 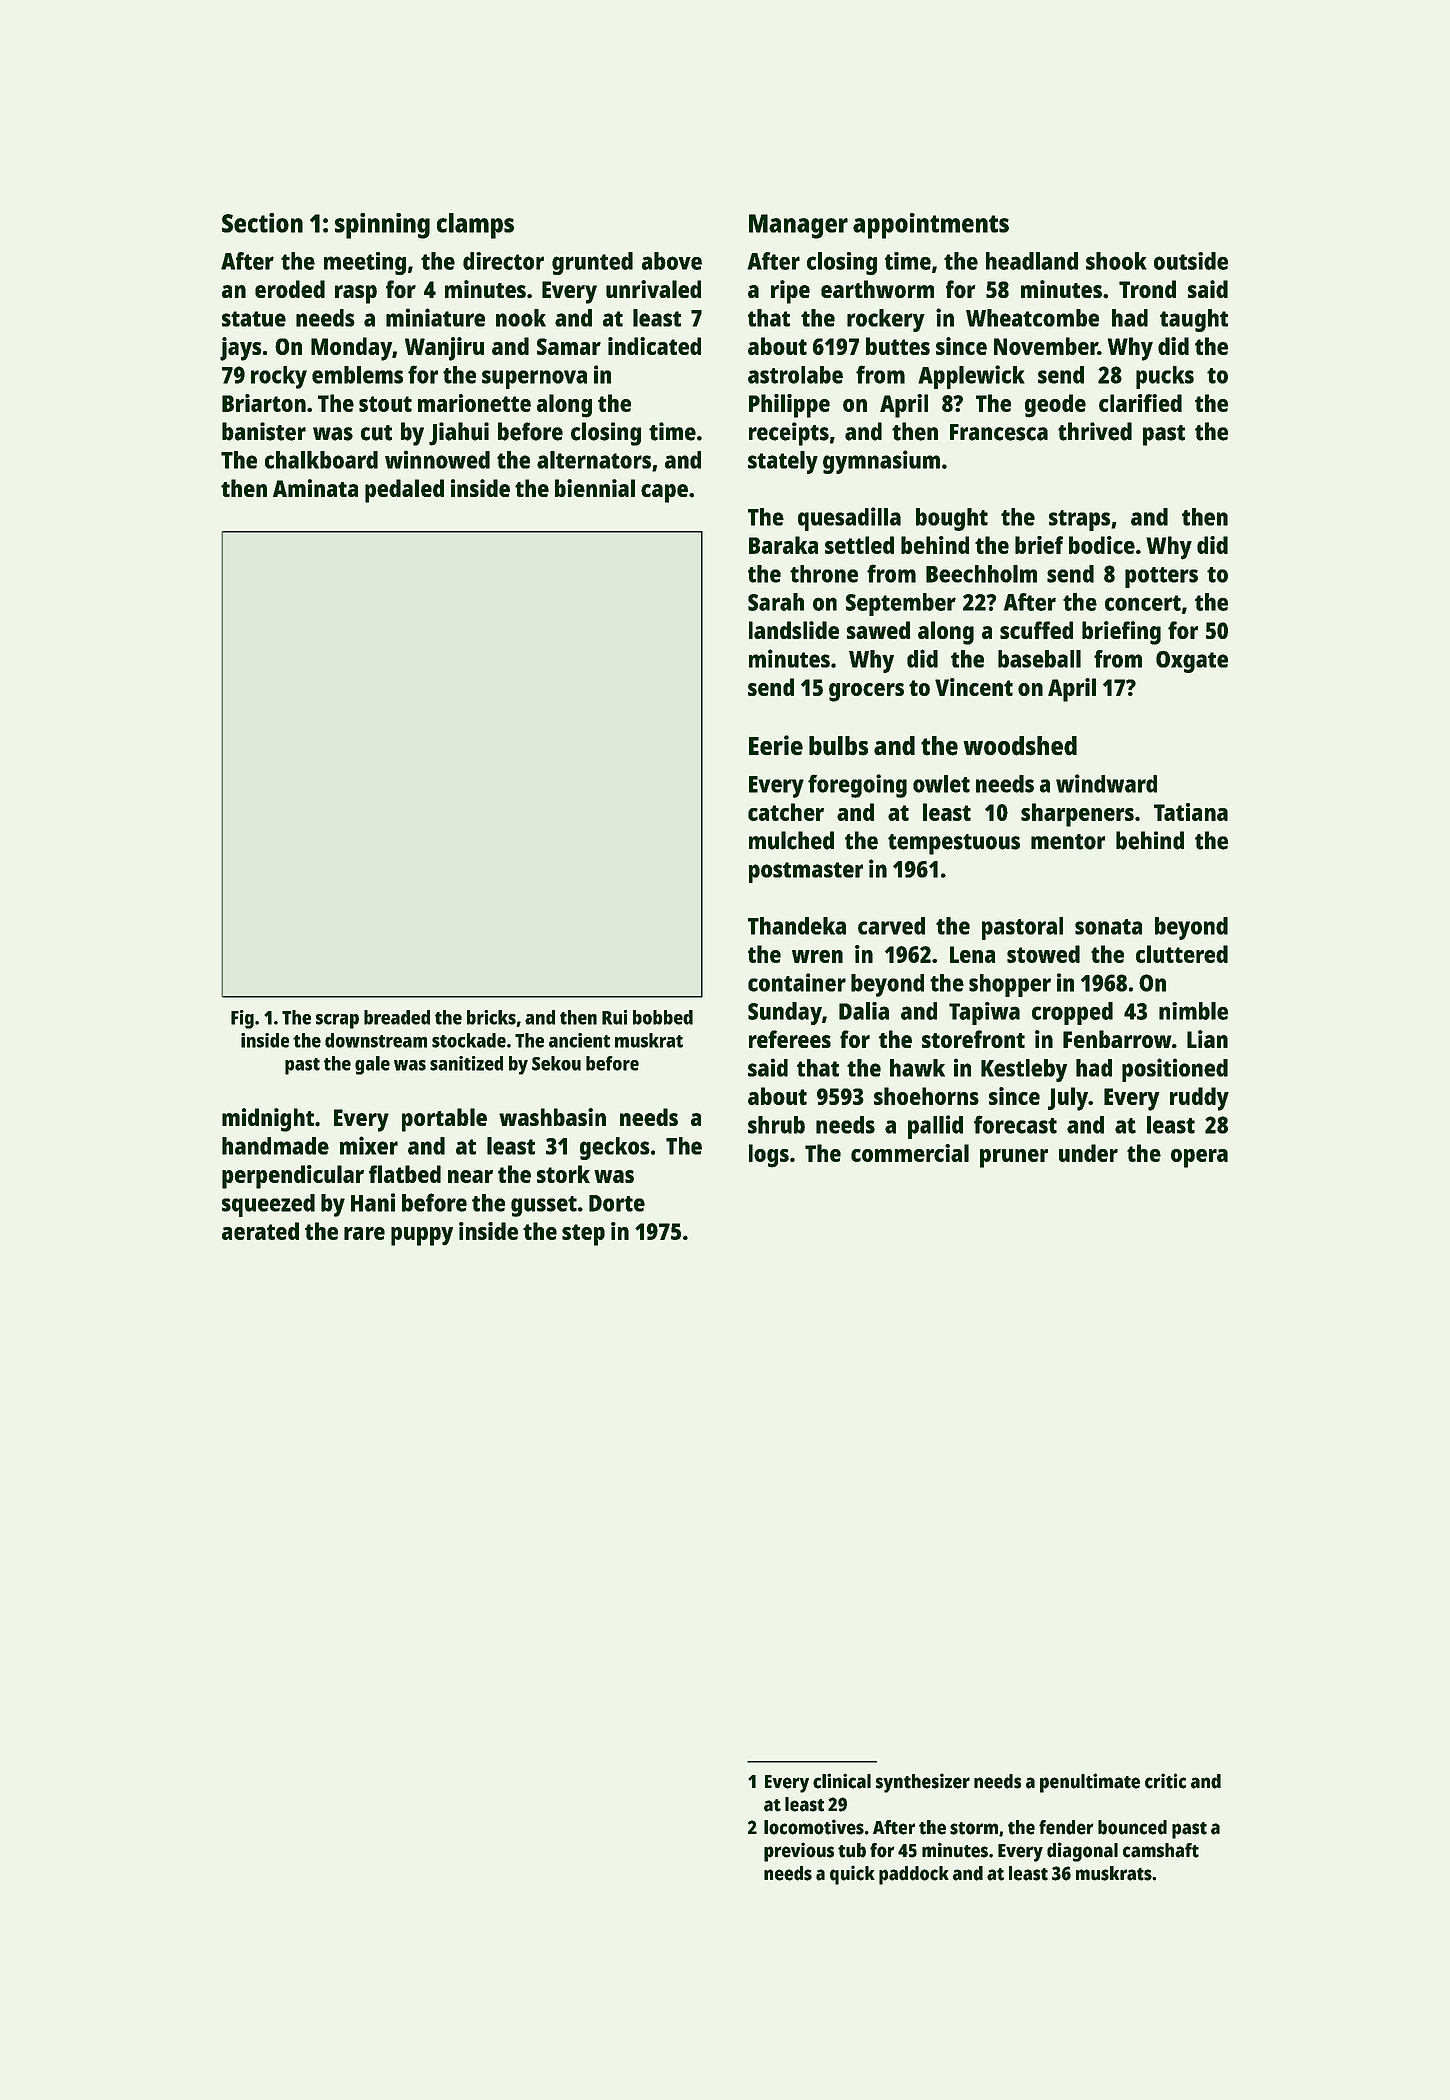 What do you see at coordinates (315, 488) in the screenshot?
I see `Aminata` at bounding box center [315, 488].
